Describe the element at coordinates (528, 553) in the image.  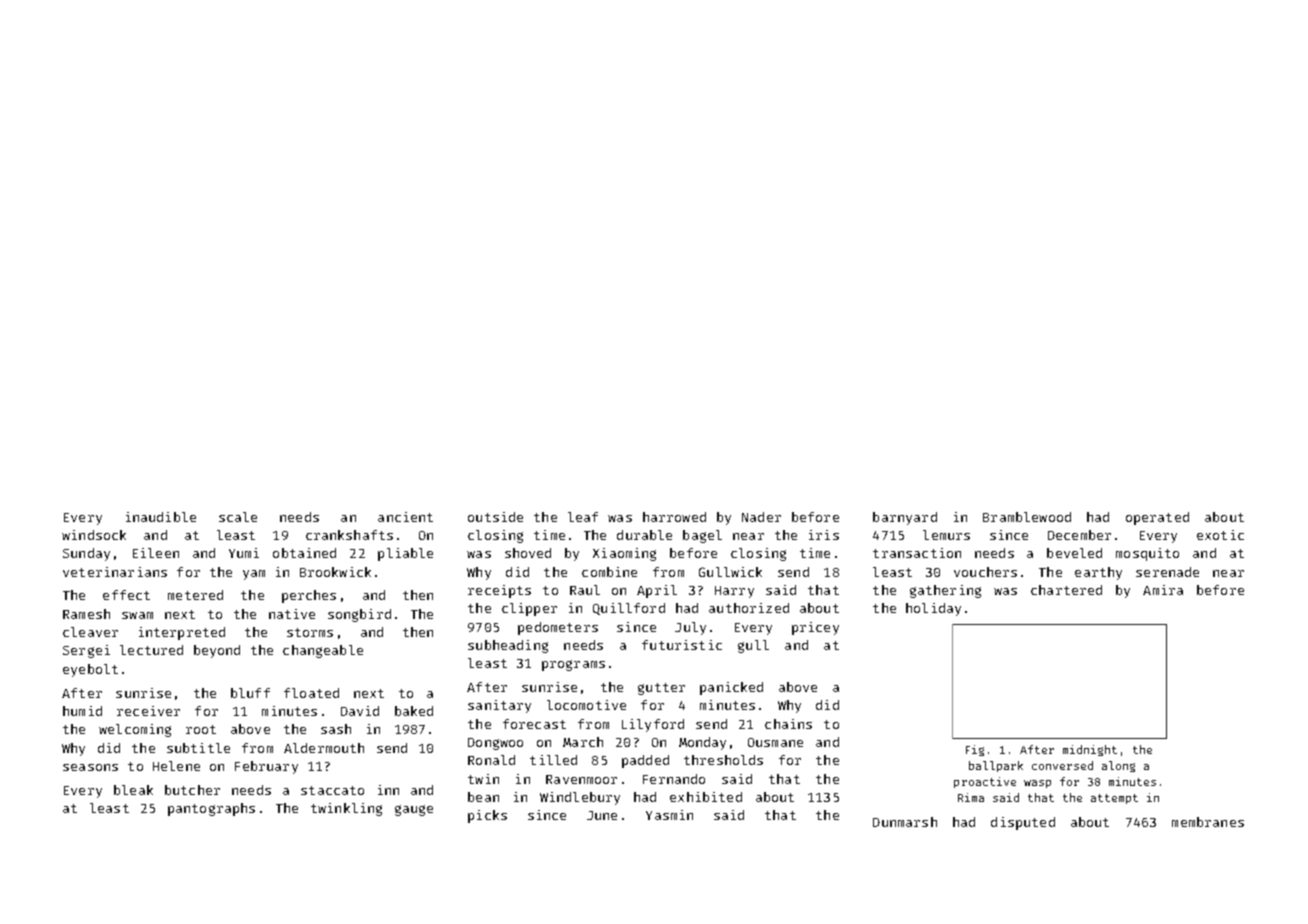
I see `shoved` at that location.
